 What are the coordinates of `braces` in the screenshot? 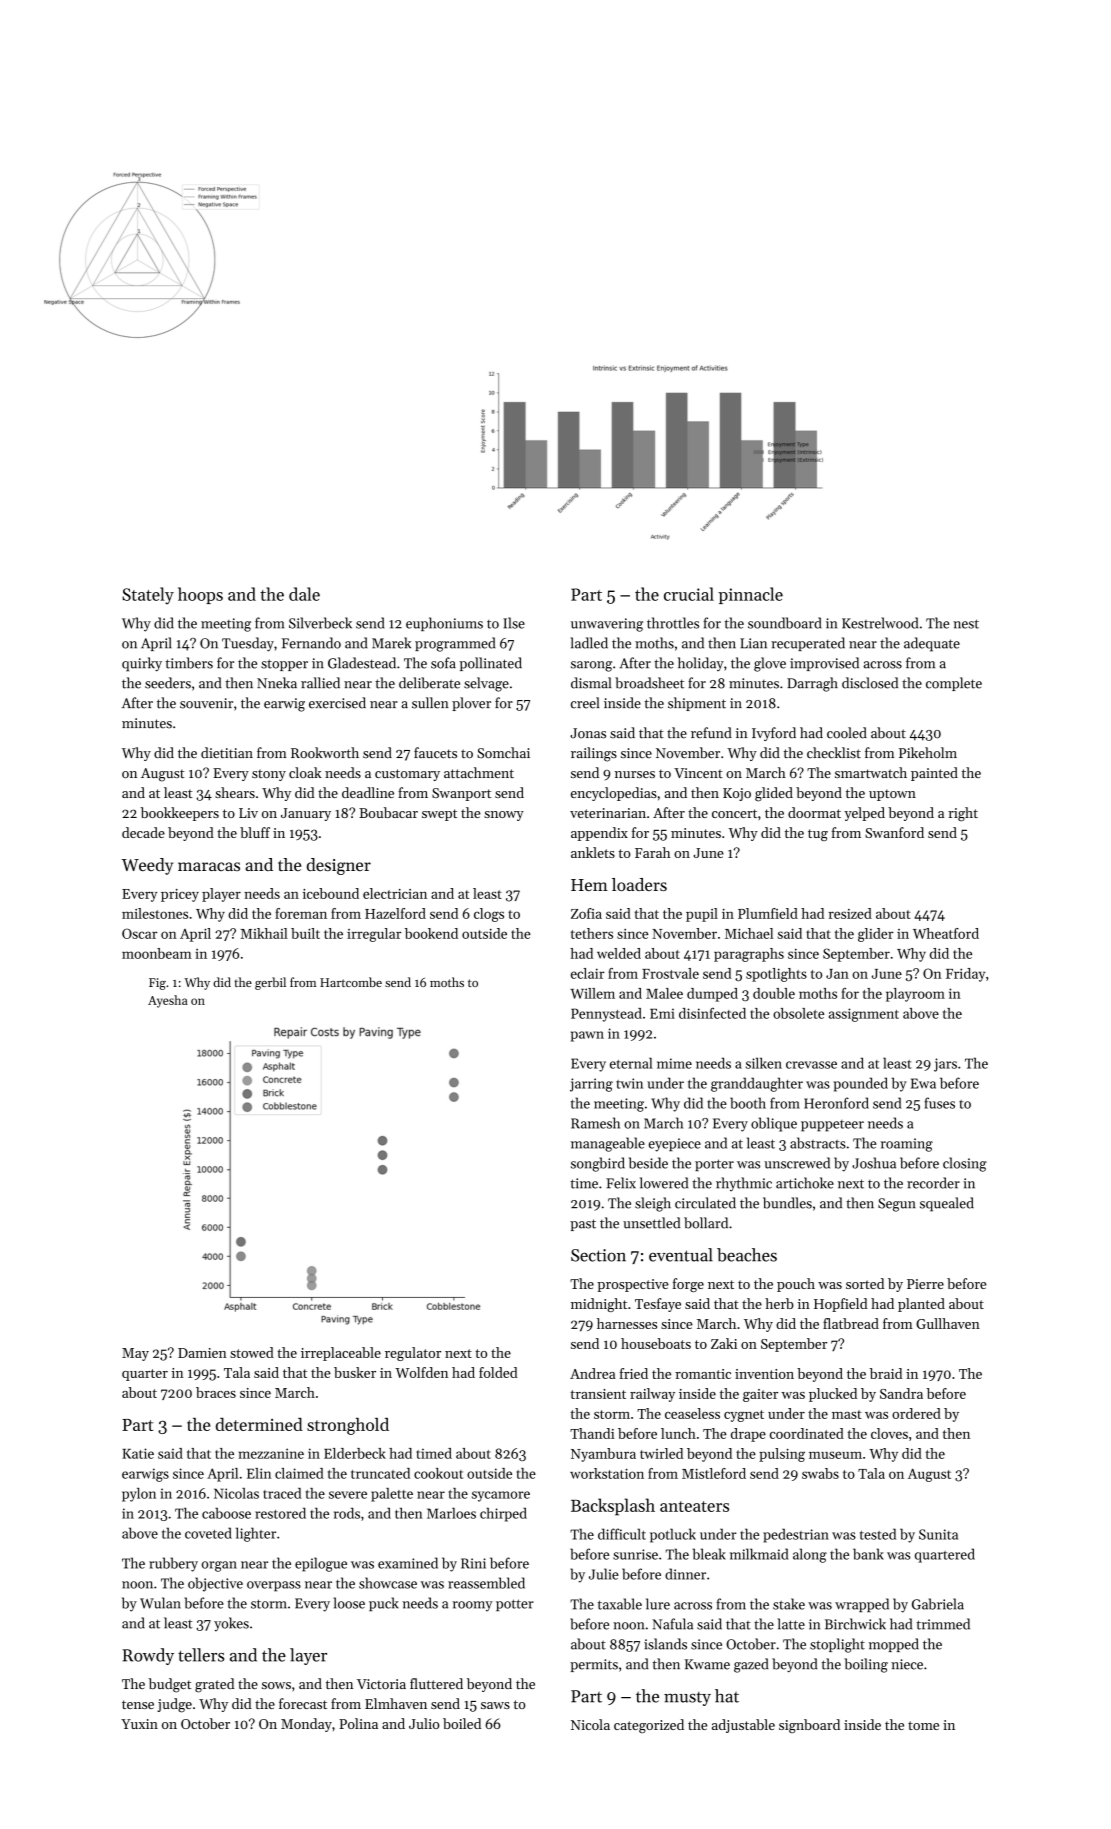 It's located at (216, 1392).
